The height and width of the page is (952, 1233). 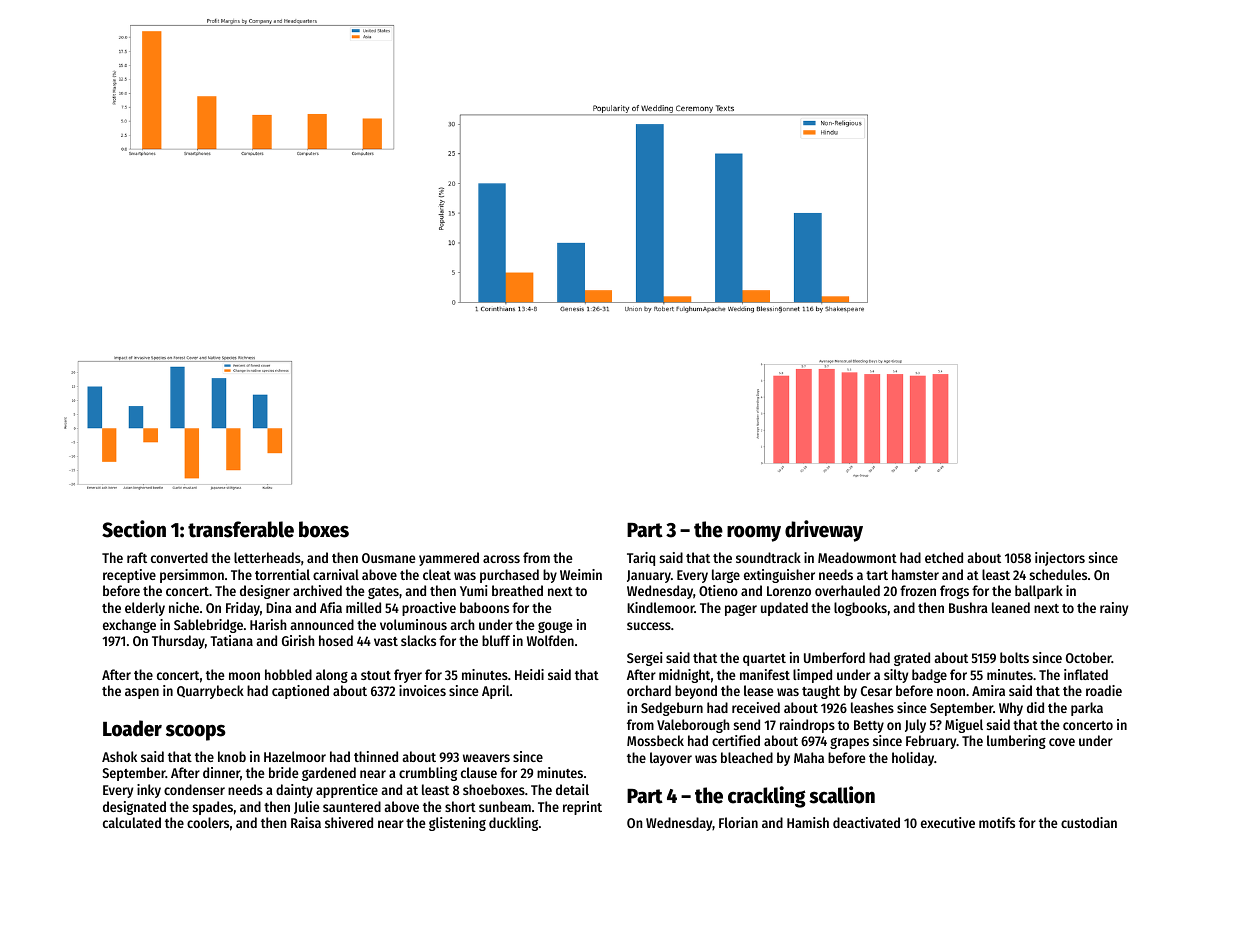 I want to click on rainy, so click(x=1114, y=609).
